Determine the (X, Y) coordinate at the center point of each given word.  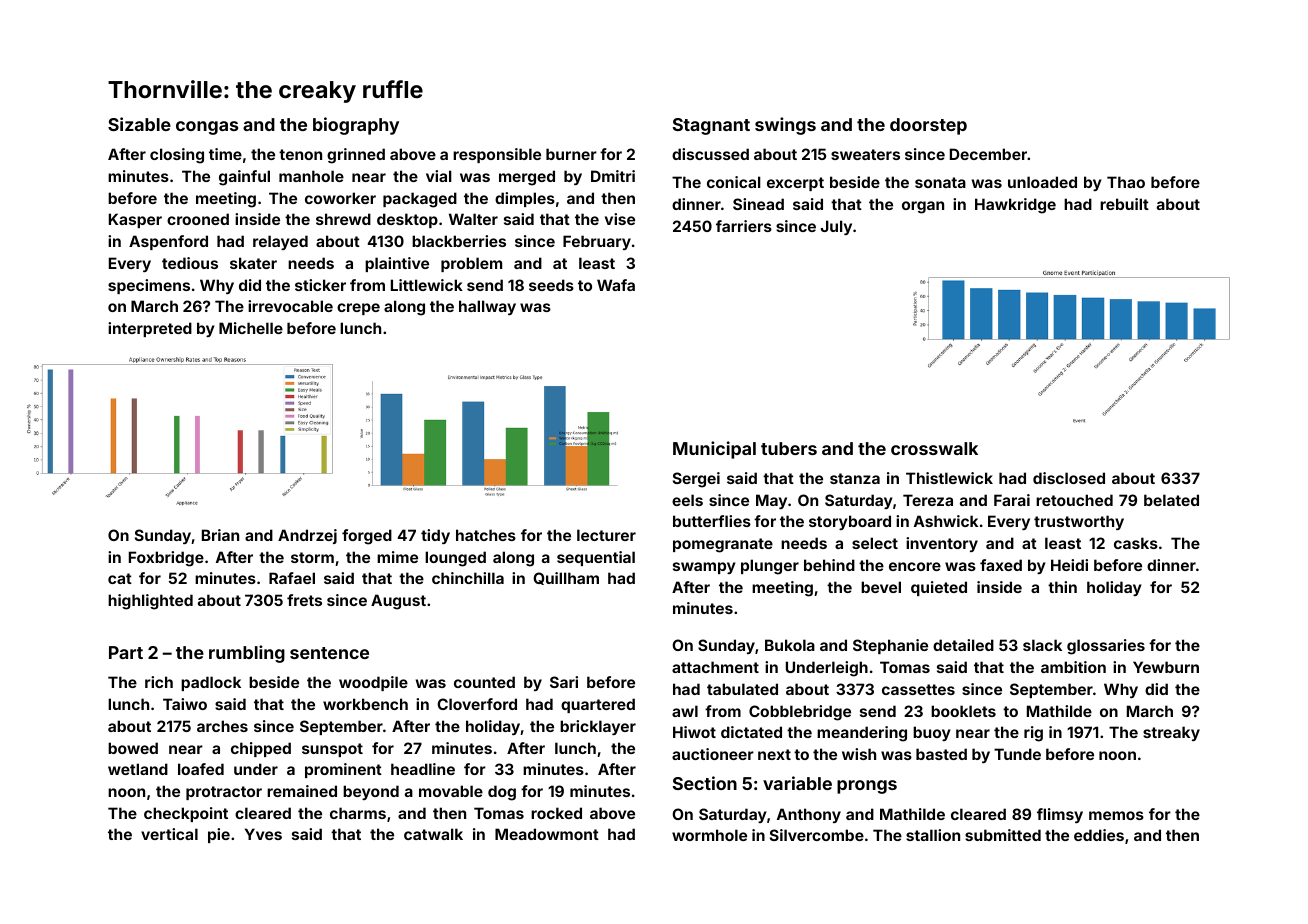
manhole (311, 176)
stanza (855, 478)
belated (1171, 500)
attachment (715, 667)
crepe (358, 309)
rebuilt (1124, 204)
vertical (169, 834)
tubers (789, 448)
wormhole (709, 835)
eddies (1099, 835)
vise (620, 219)
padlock (211, 683)
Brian (220, 535)
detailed (963, 645)
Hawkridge (1015, 206)
